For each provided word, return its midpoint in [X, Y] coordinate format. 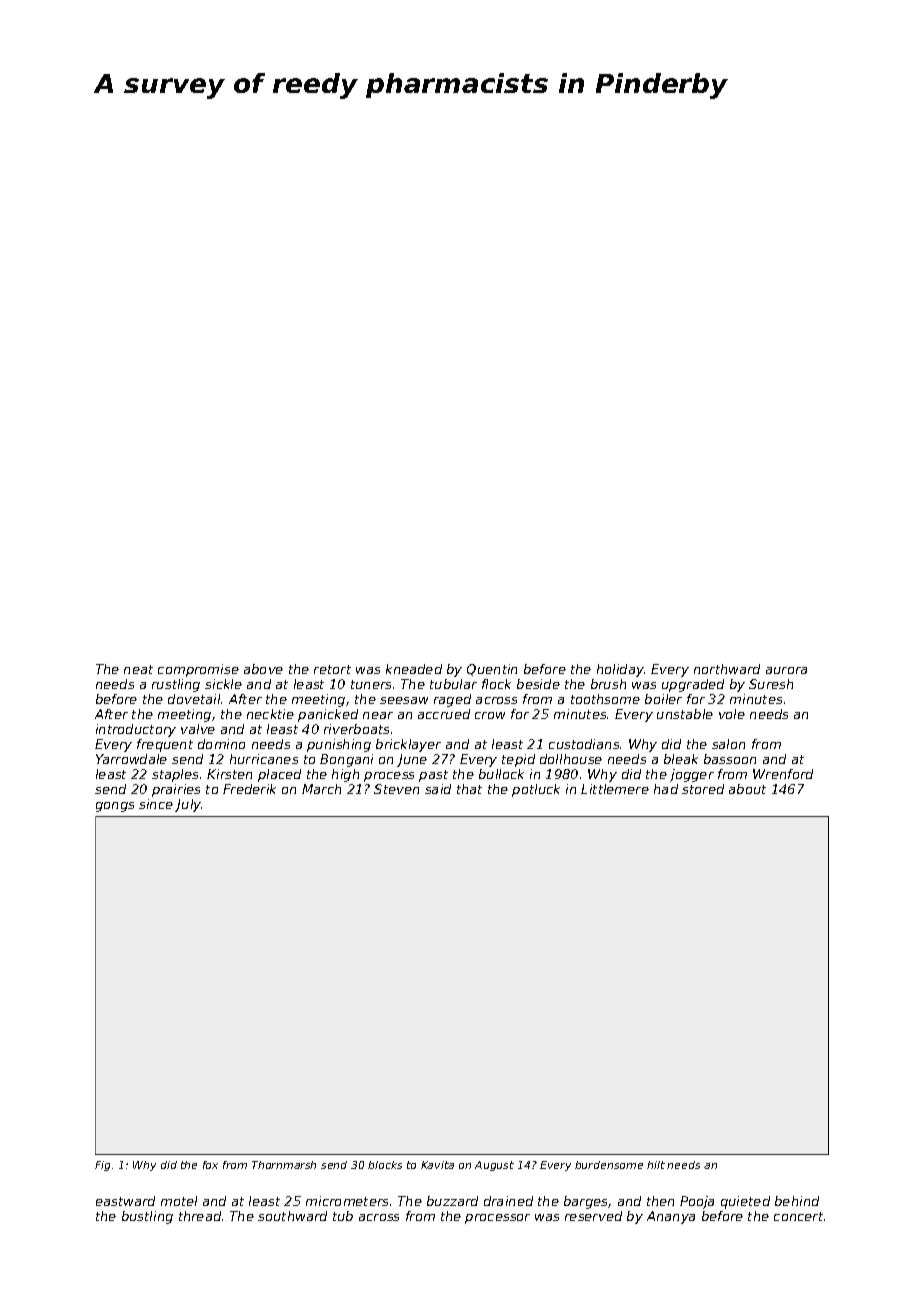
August [494, 1166]
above [263, 669]
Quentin [492, 670]
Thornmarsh [284, 1165]
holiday [620, 670]
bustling [147, 1217]
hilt [656, 1165]
